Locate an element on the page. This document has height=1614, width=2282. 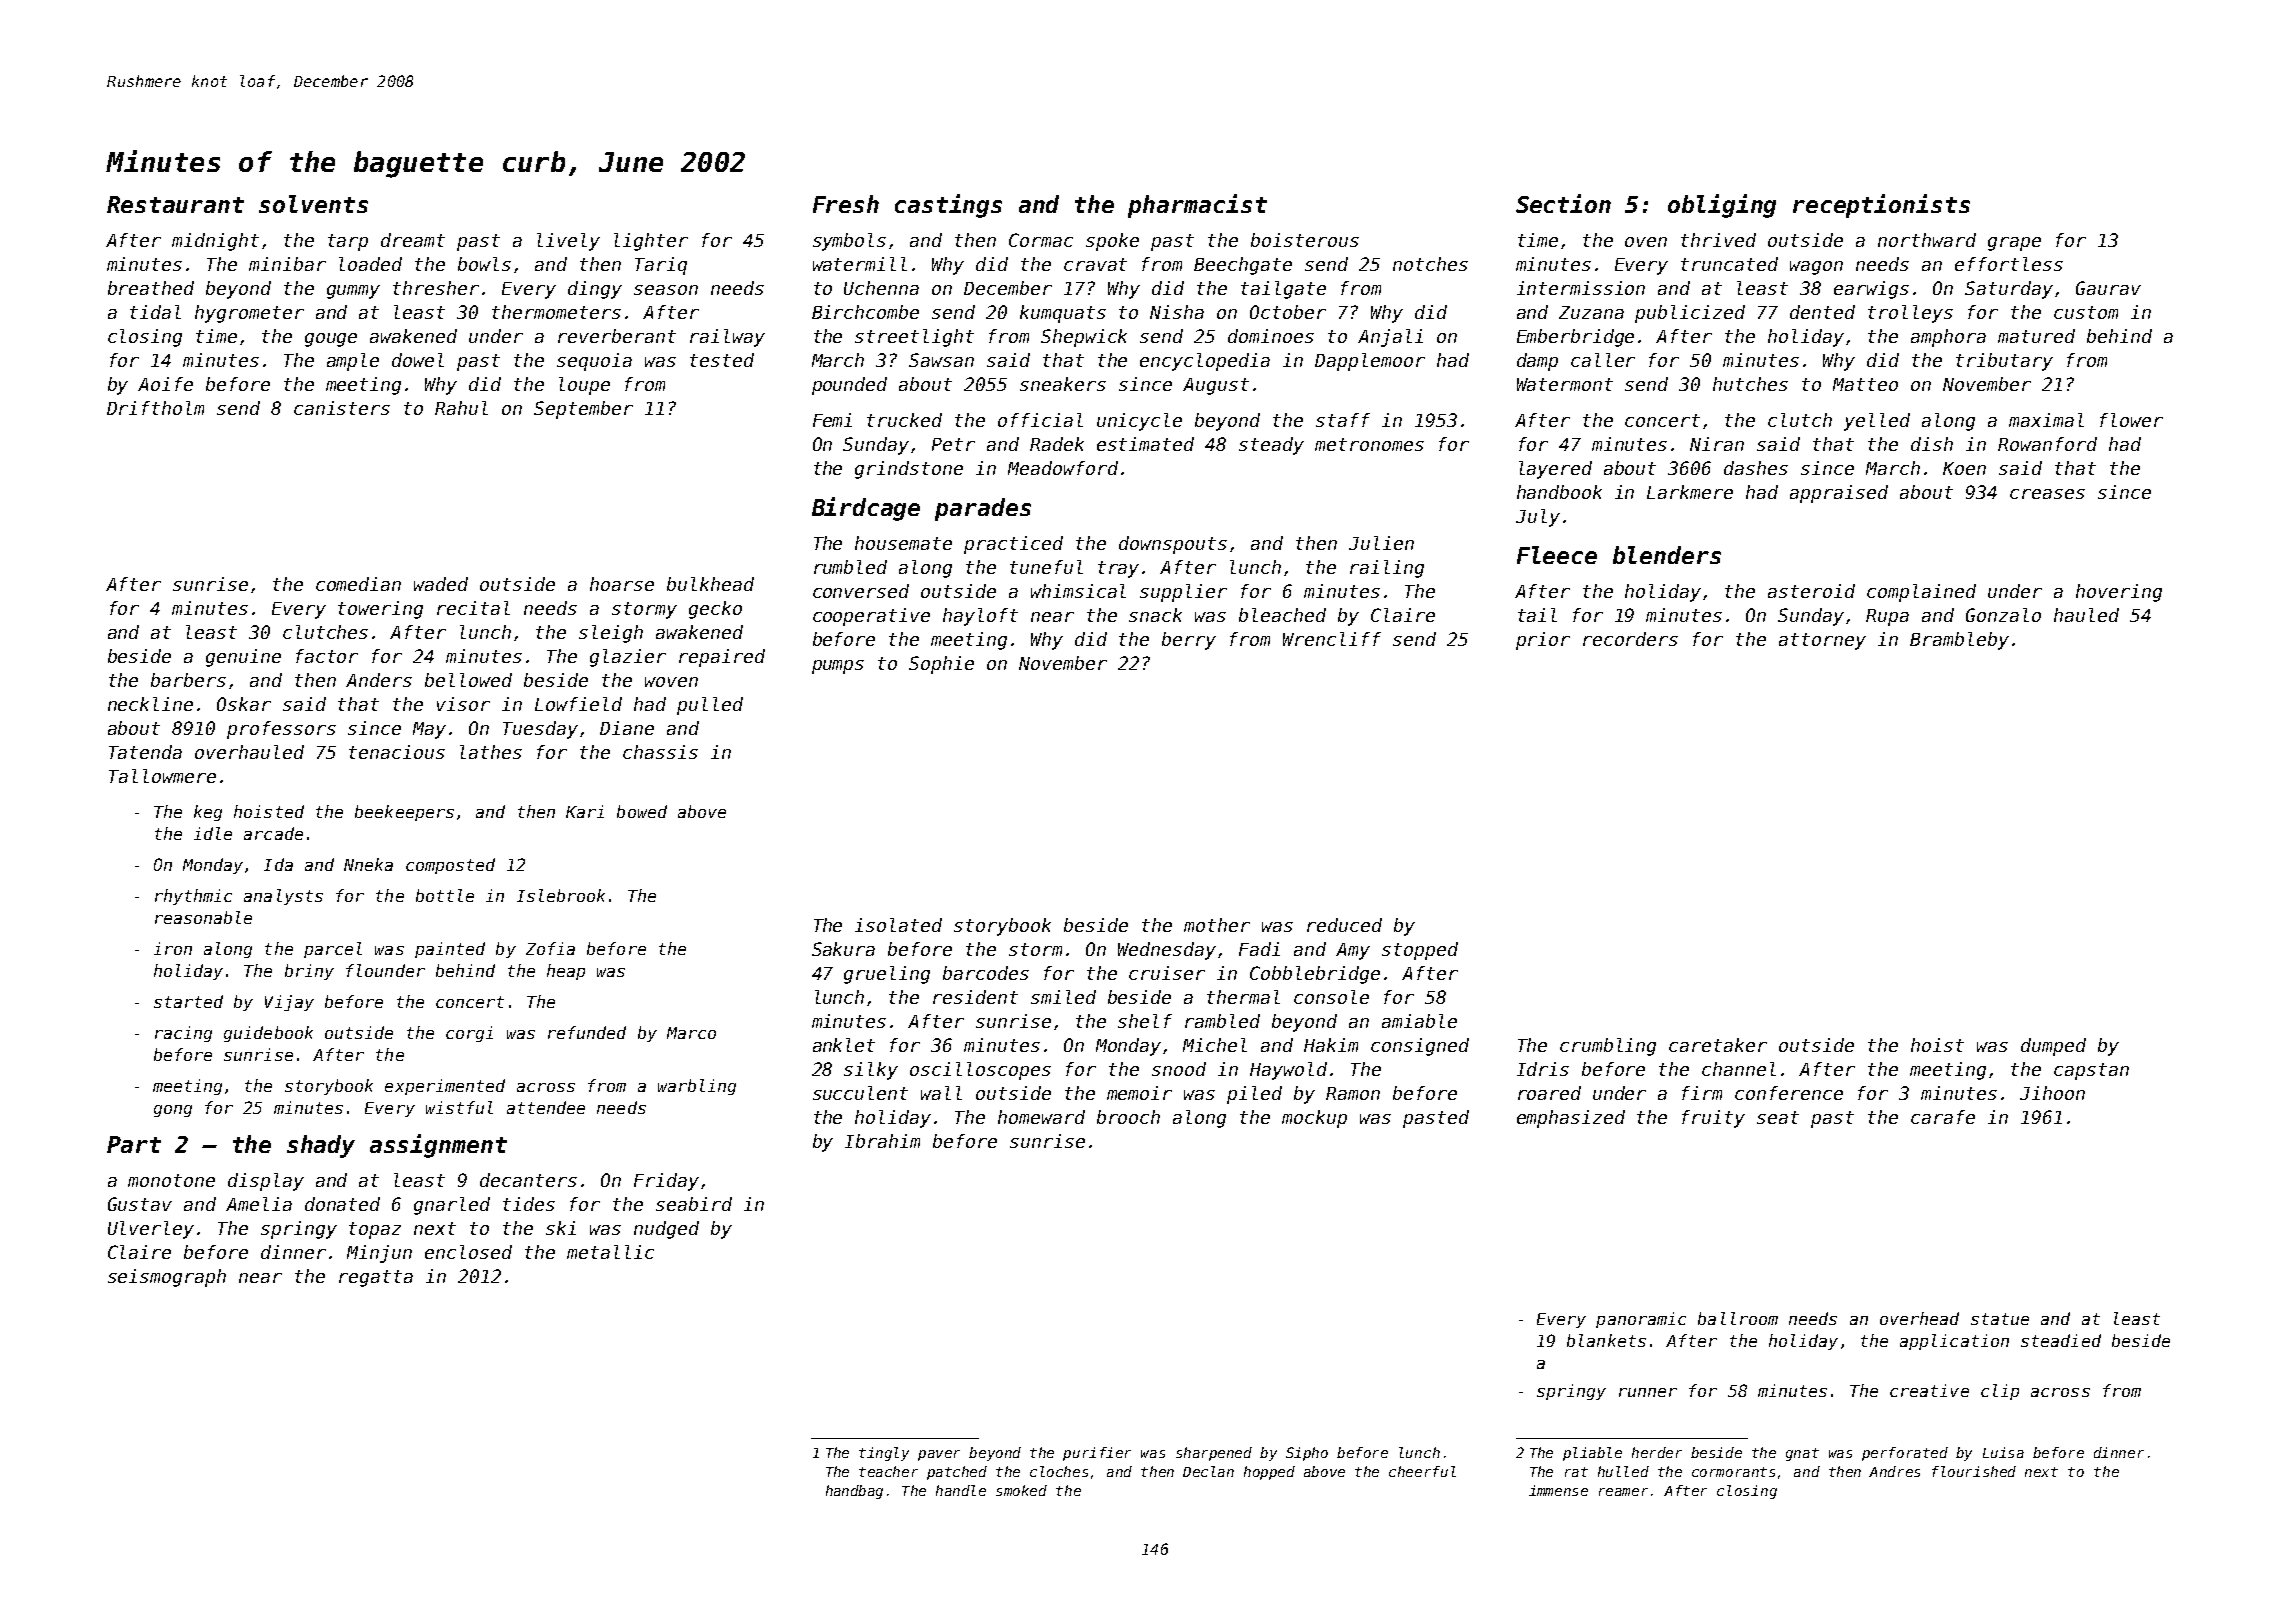
seabird is located at coordinates (694, 1204).
